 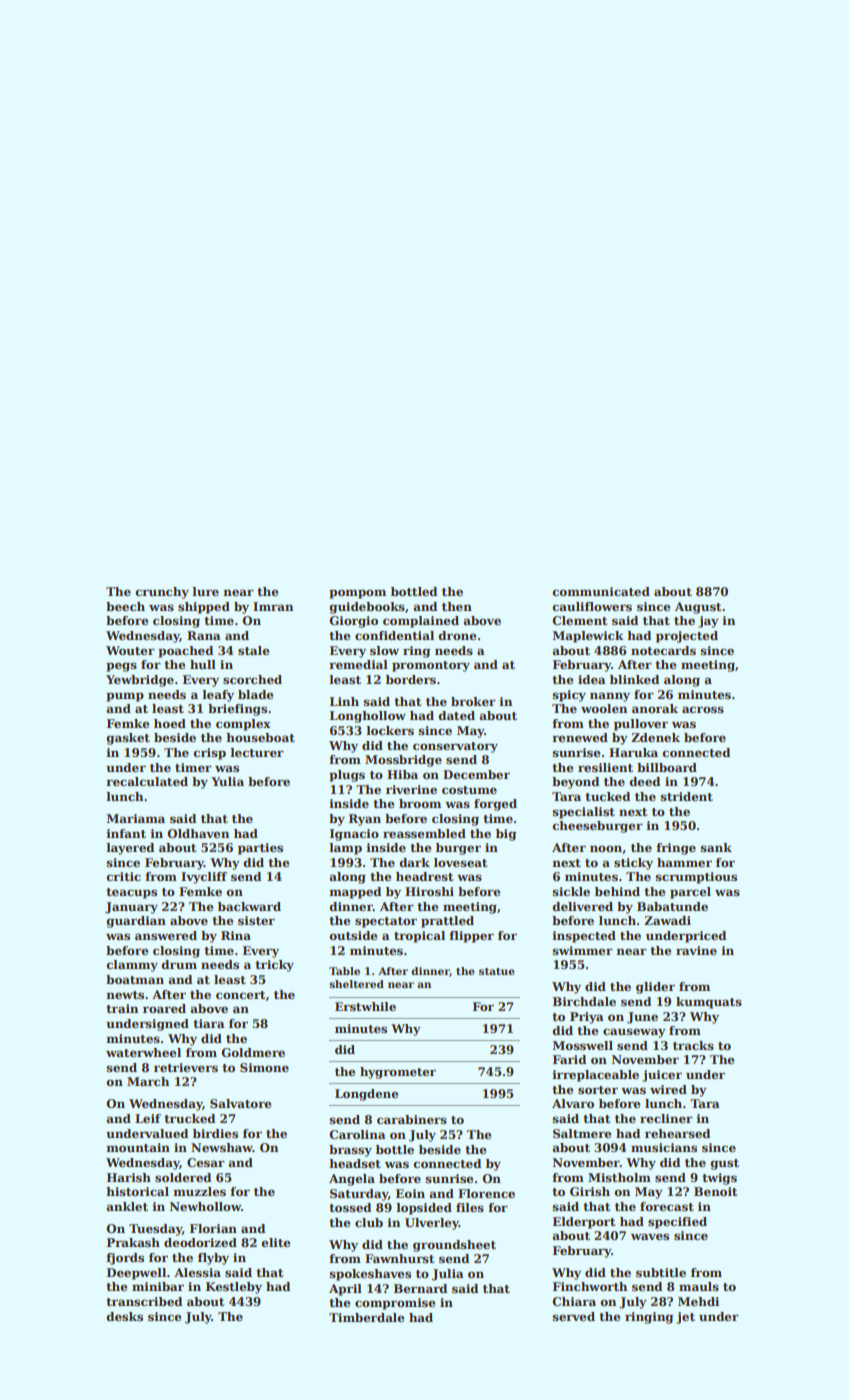 What do you see at coordinates (345, 1290) in the image?
I see `April` at bounding box center [345, 1290].
